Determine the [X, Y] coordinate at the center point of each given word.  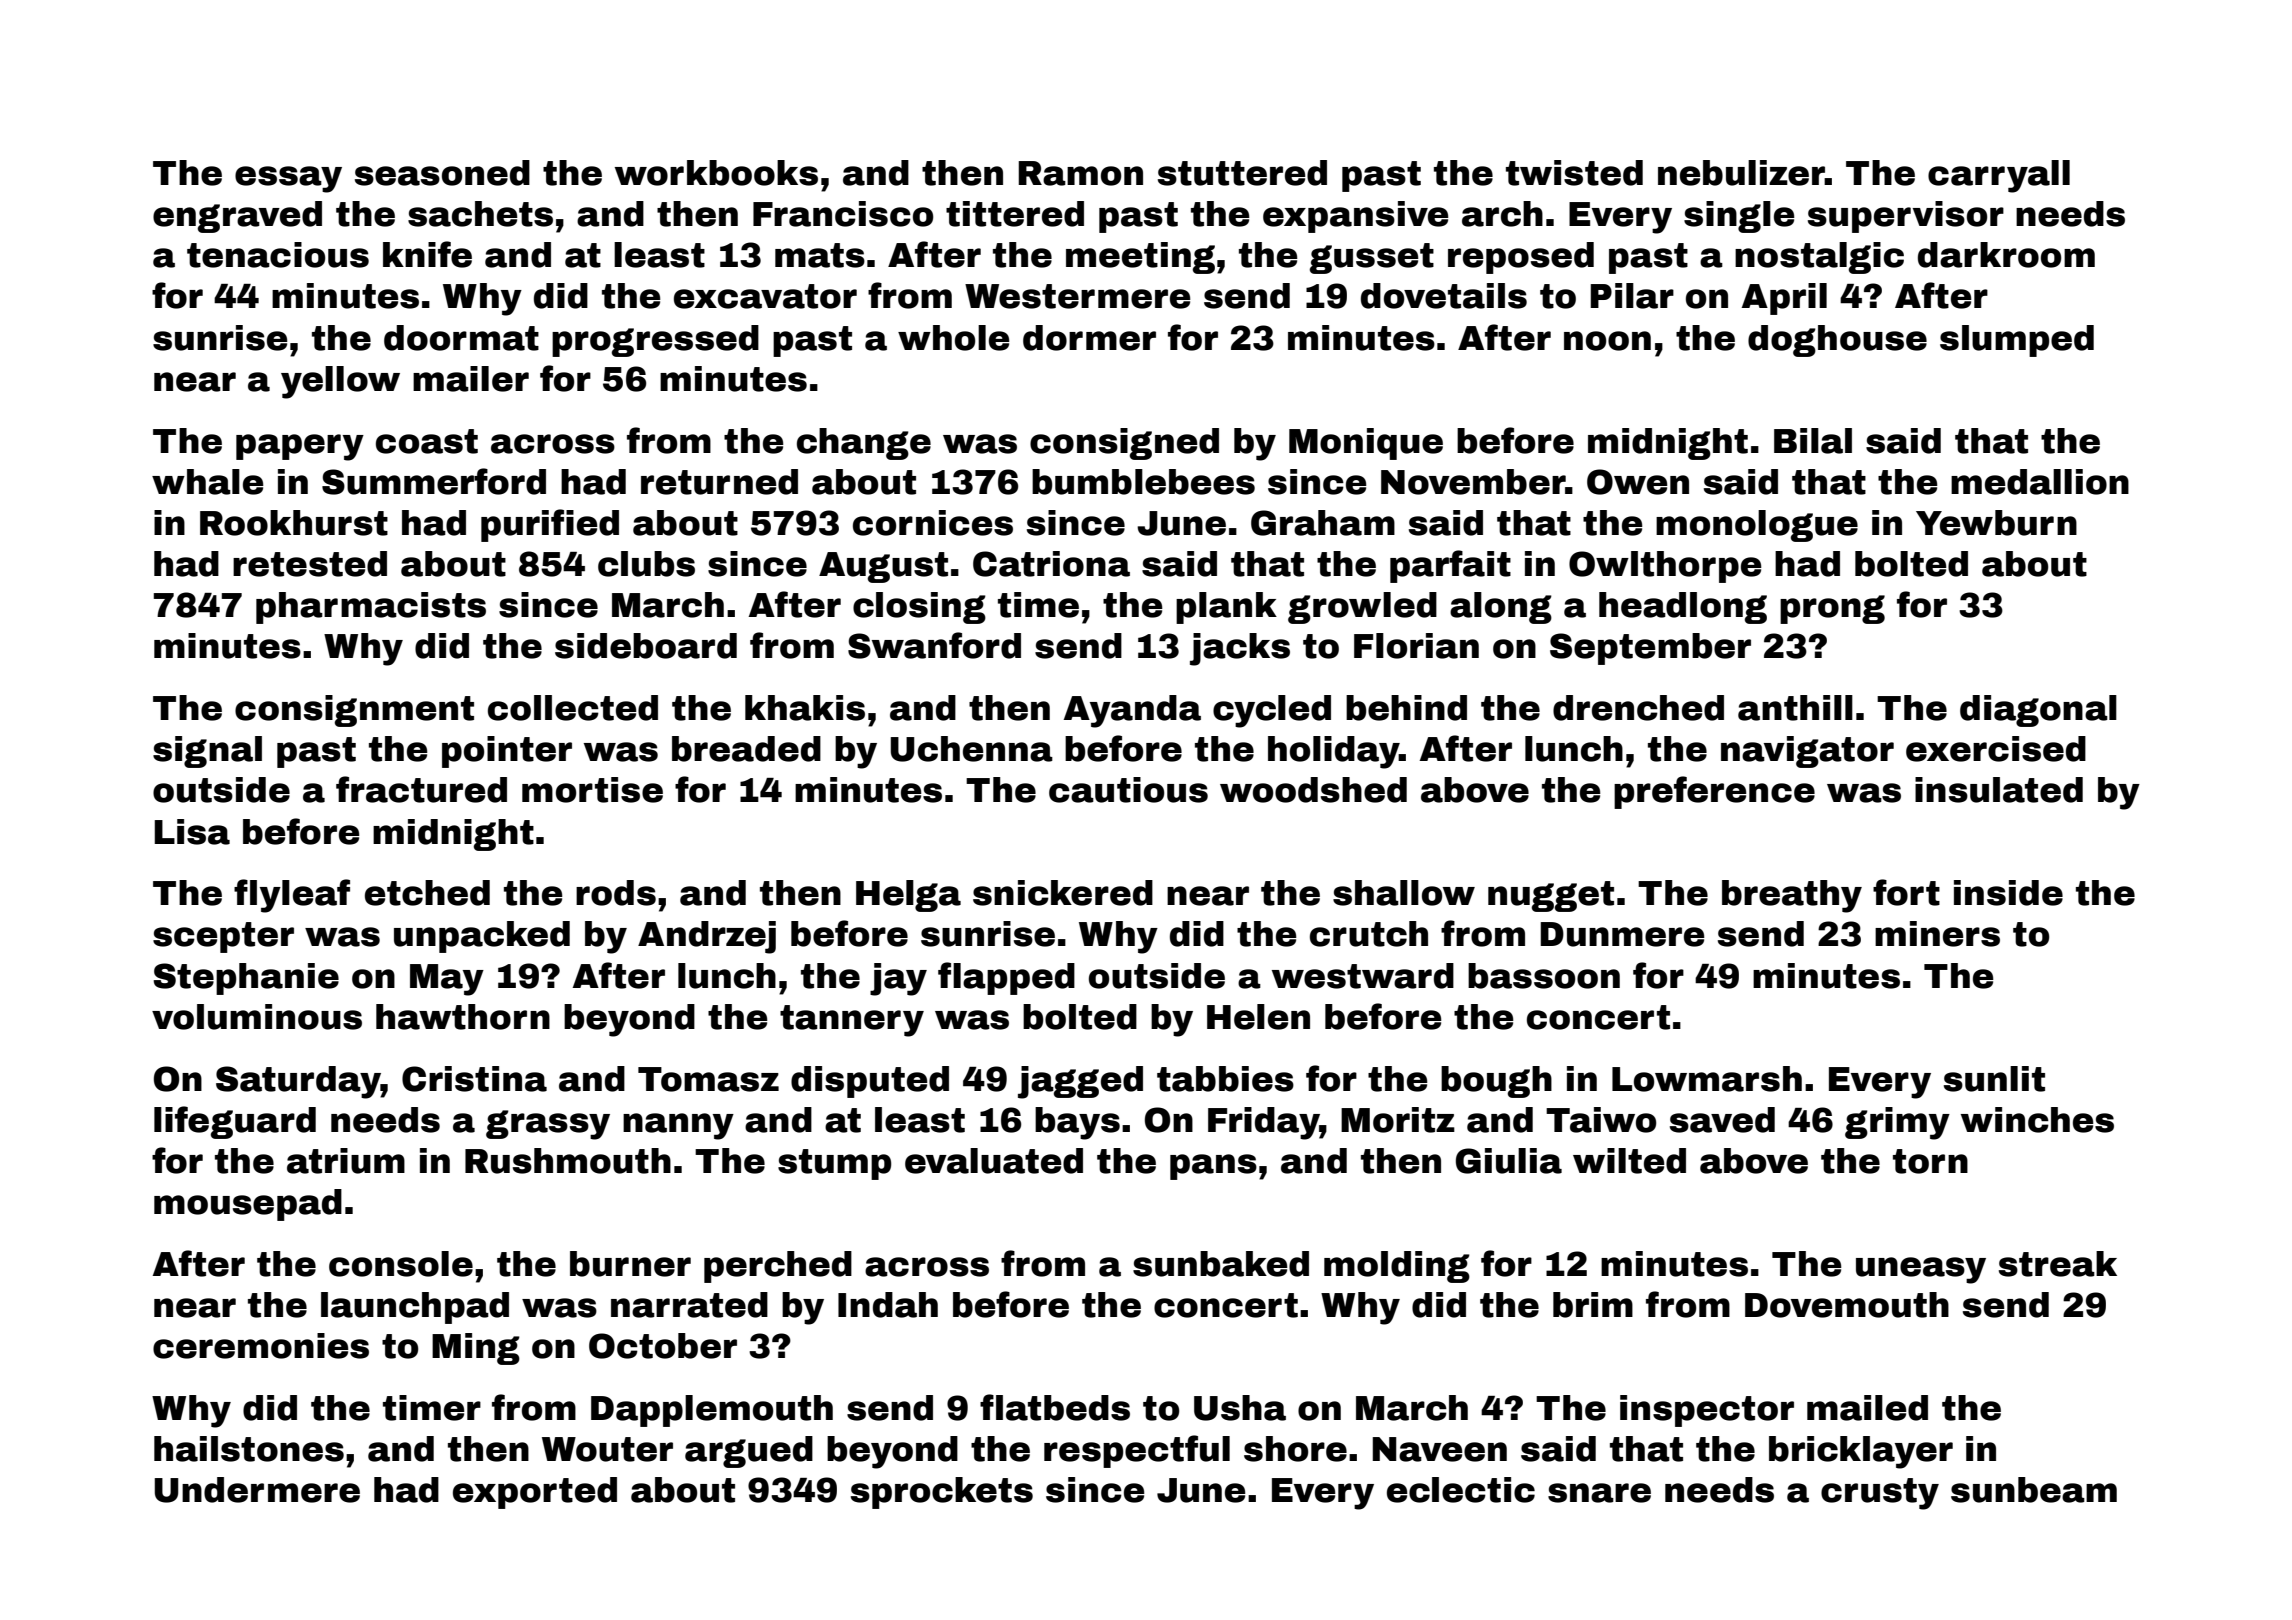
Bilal [1813, 441]
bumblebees [1143, 482]
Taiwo [1601, 1120]
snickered [1063, 893]
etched [427, 893]
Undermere [257, 1490]
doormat [461, 338]
